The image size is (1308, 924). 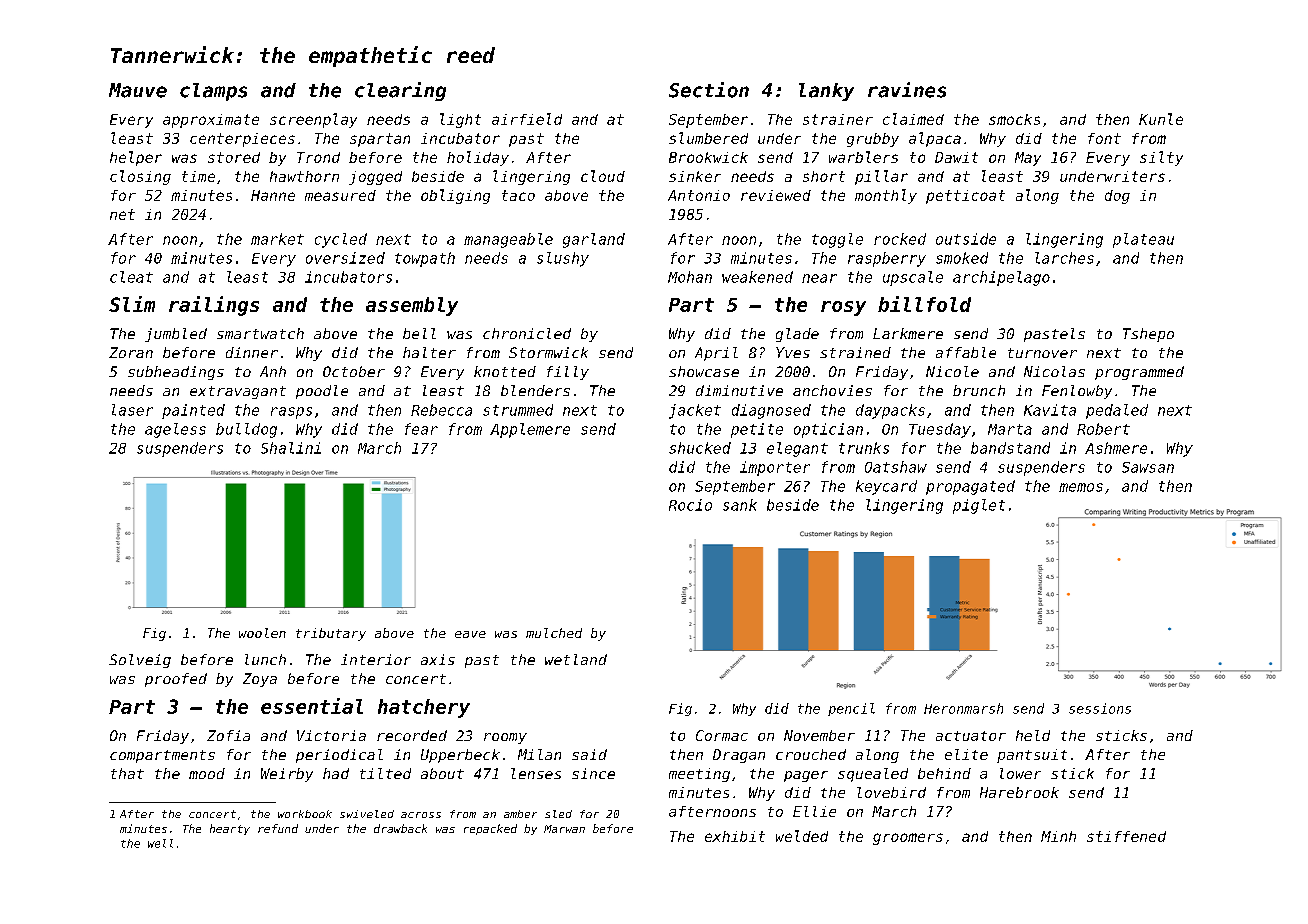 What do you see at coordinates (1161, 119) in the document?
I see `Kunle` at bounding box center [1161, 119].
